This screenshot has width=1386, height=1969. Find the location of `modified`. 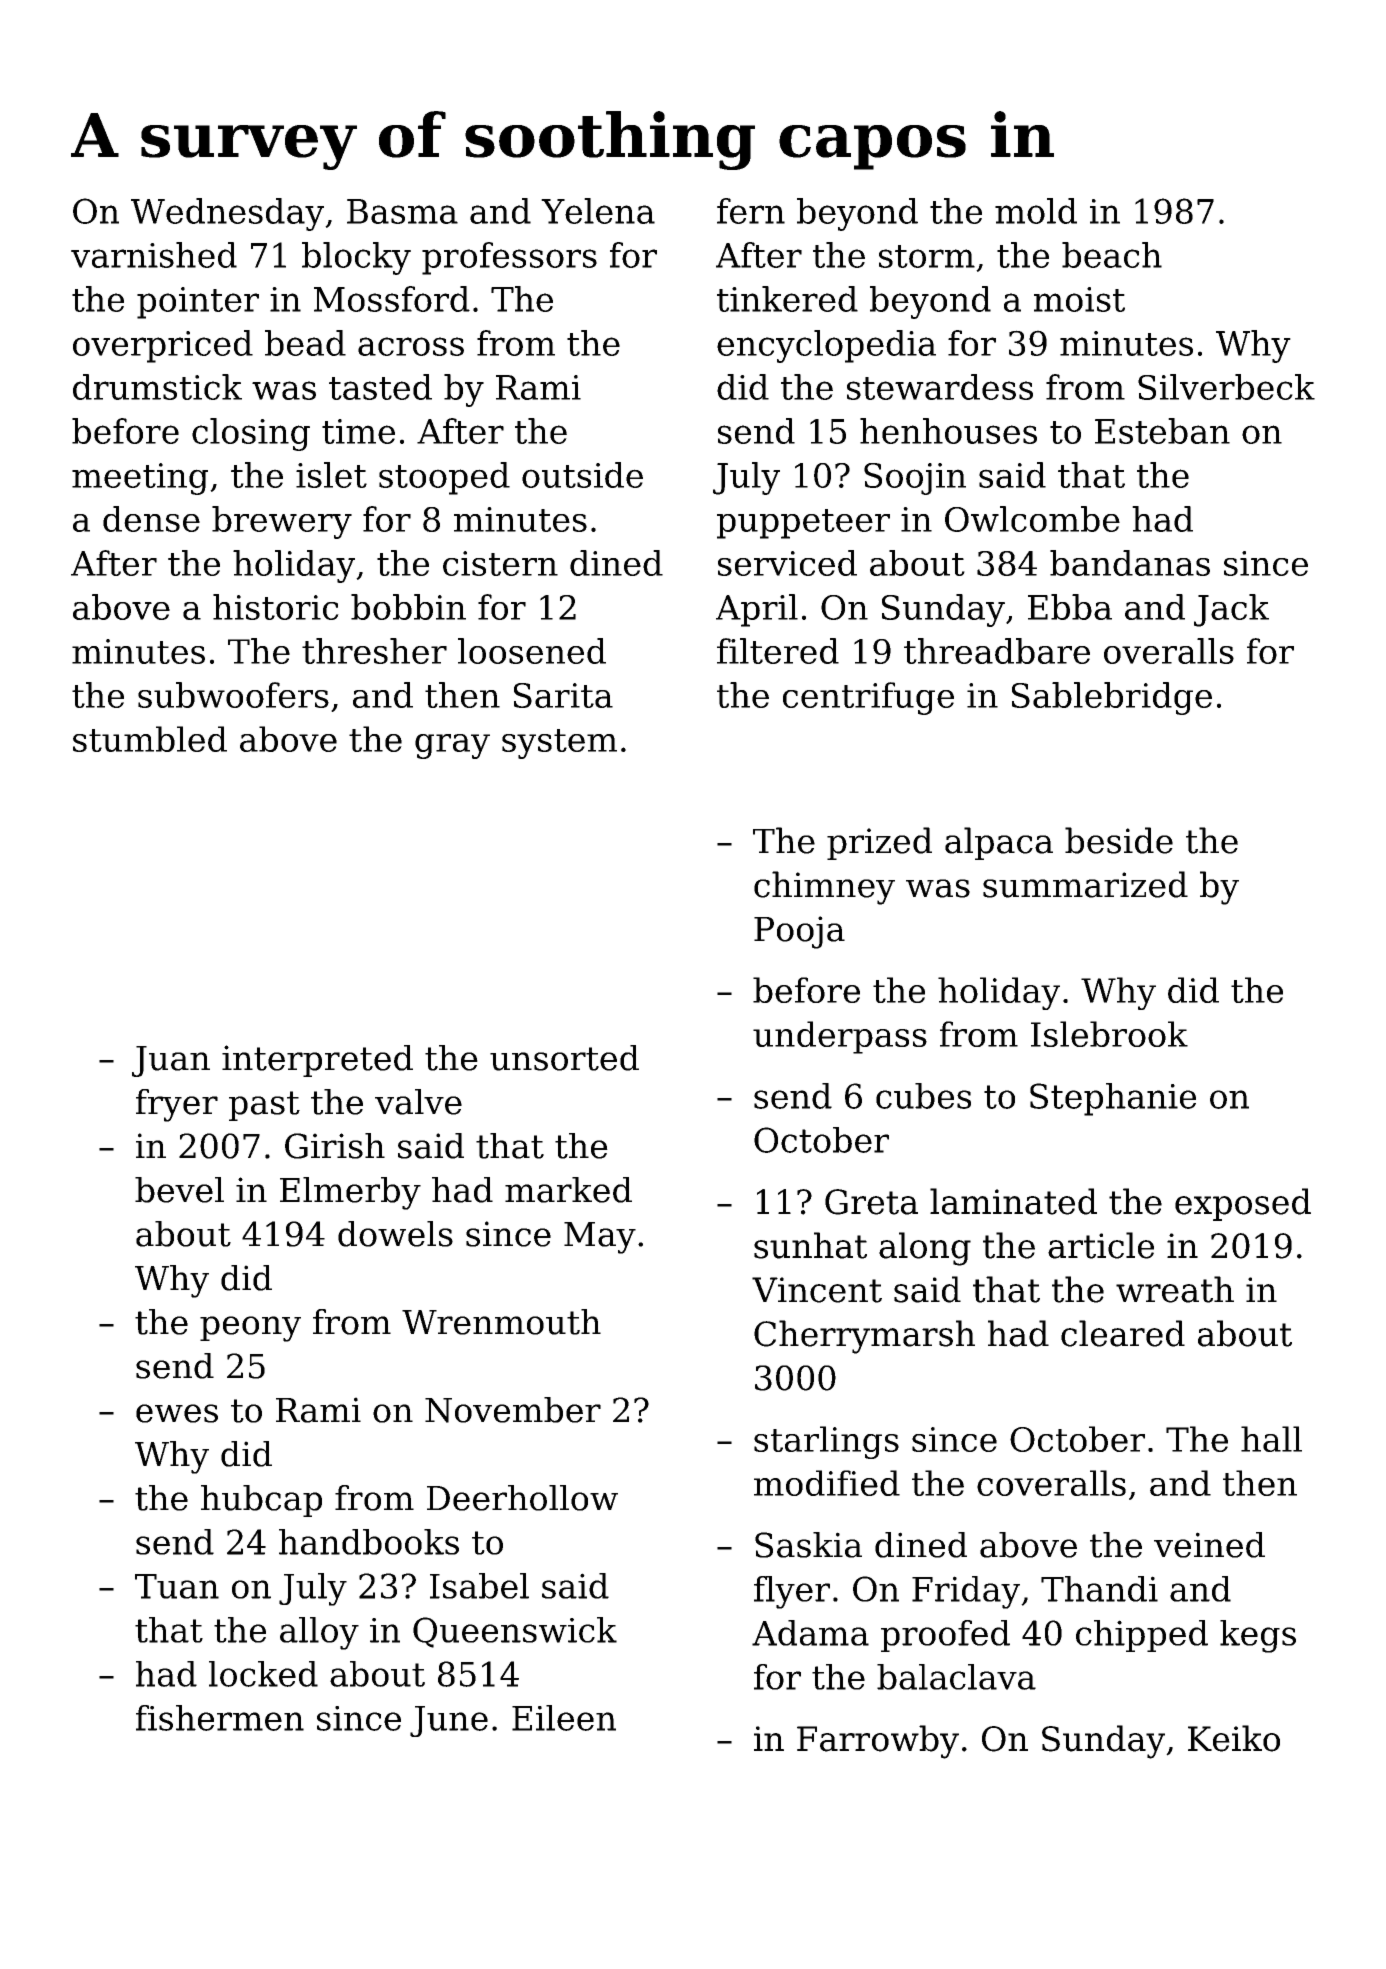

modified is located at coordinates (827, 1483).
